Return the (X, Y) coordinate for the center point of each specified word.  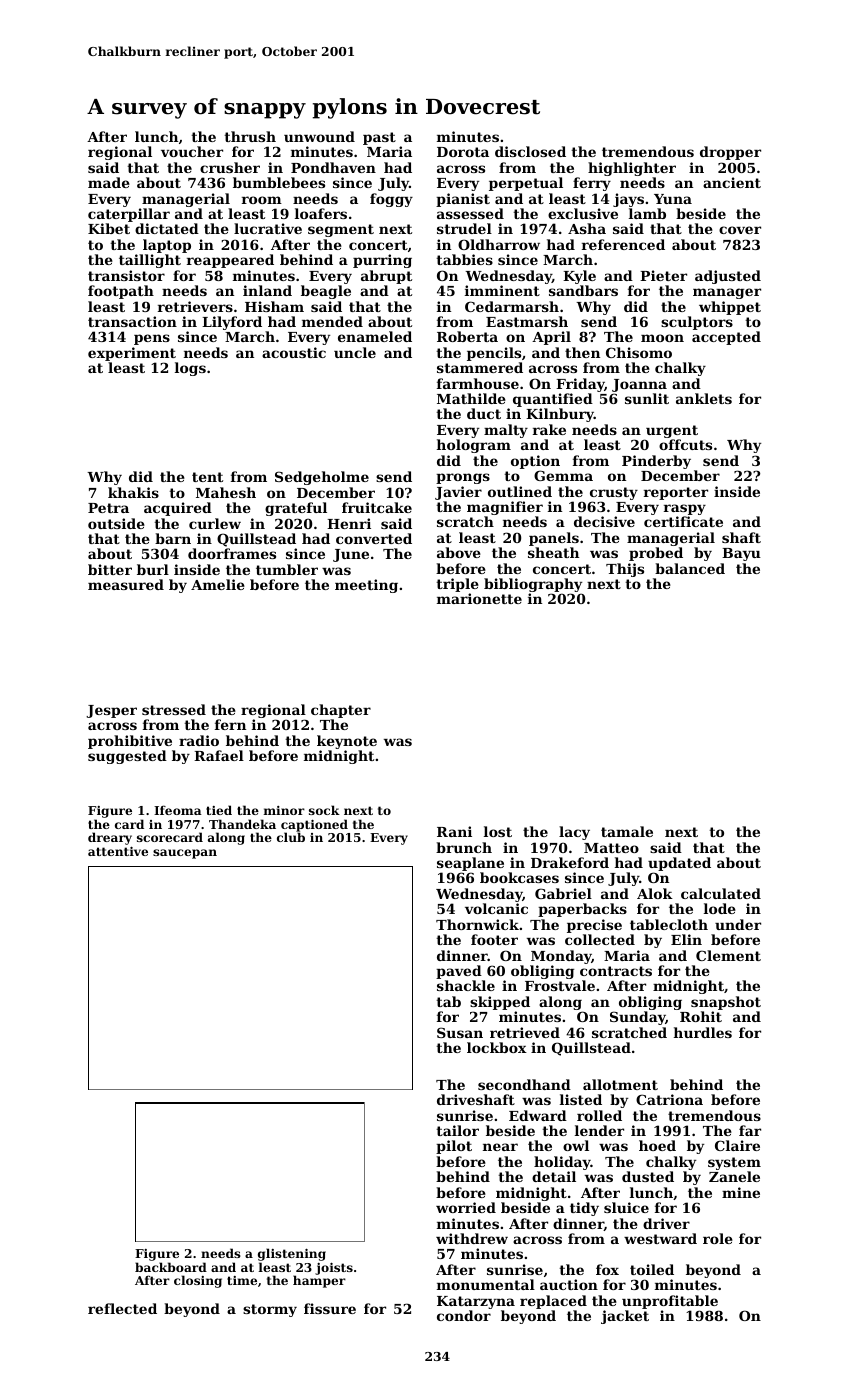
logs (190, 369)
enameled (375, 336)
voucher (192, 151)
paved (459, 972)
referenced (623, 244)
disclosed (530, 151)
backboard (171, 1267)
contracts (616, 971)
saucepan (185, 854)
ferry (592, 184)
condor (464, 1315)
